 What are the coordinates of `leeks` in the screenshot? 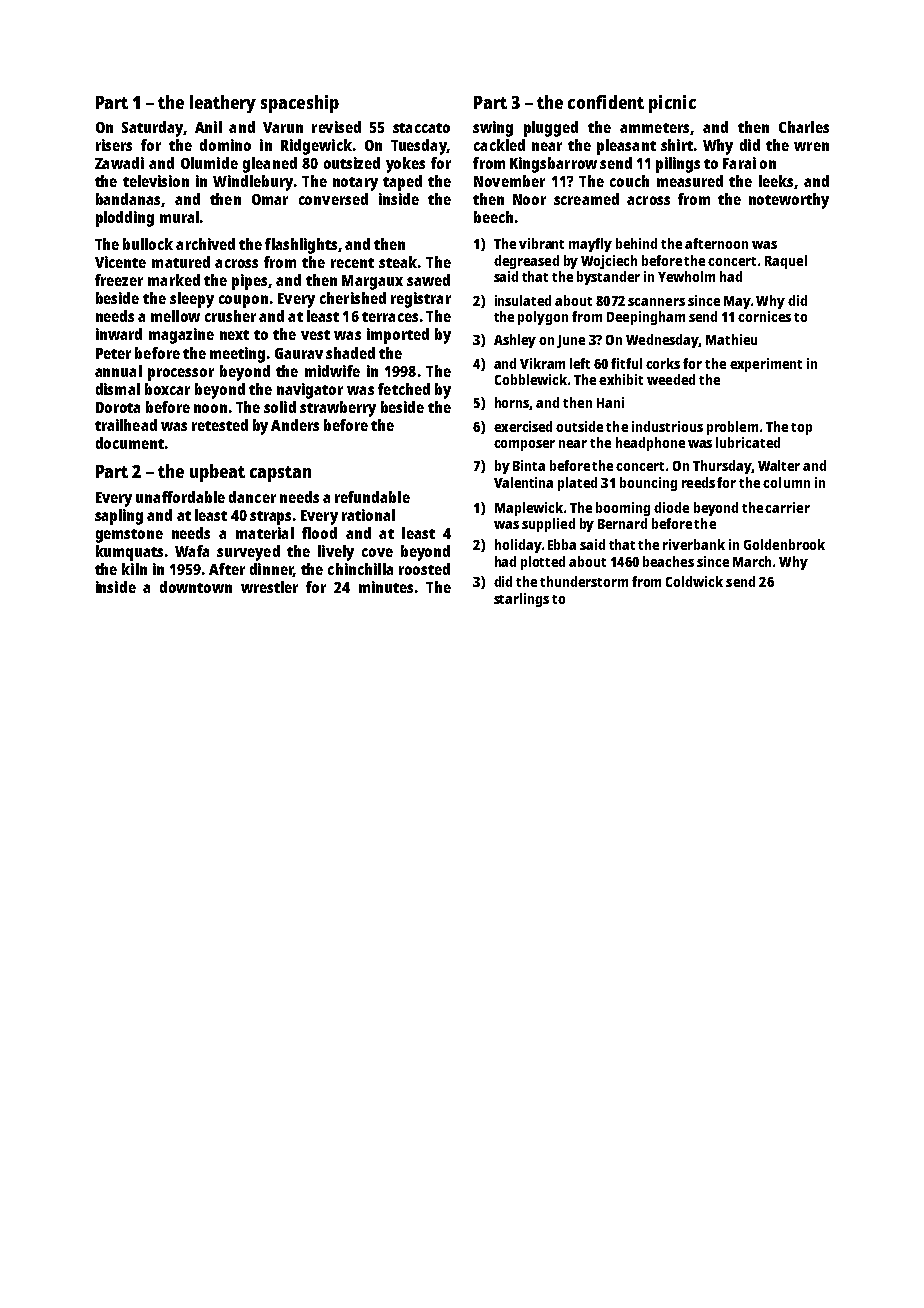 It's located at (776, 181).
